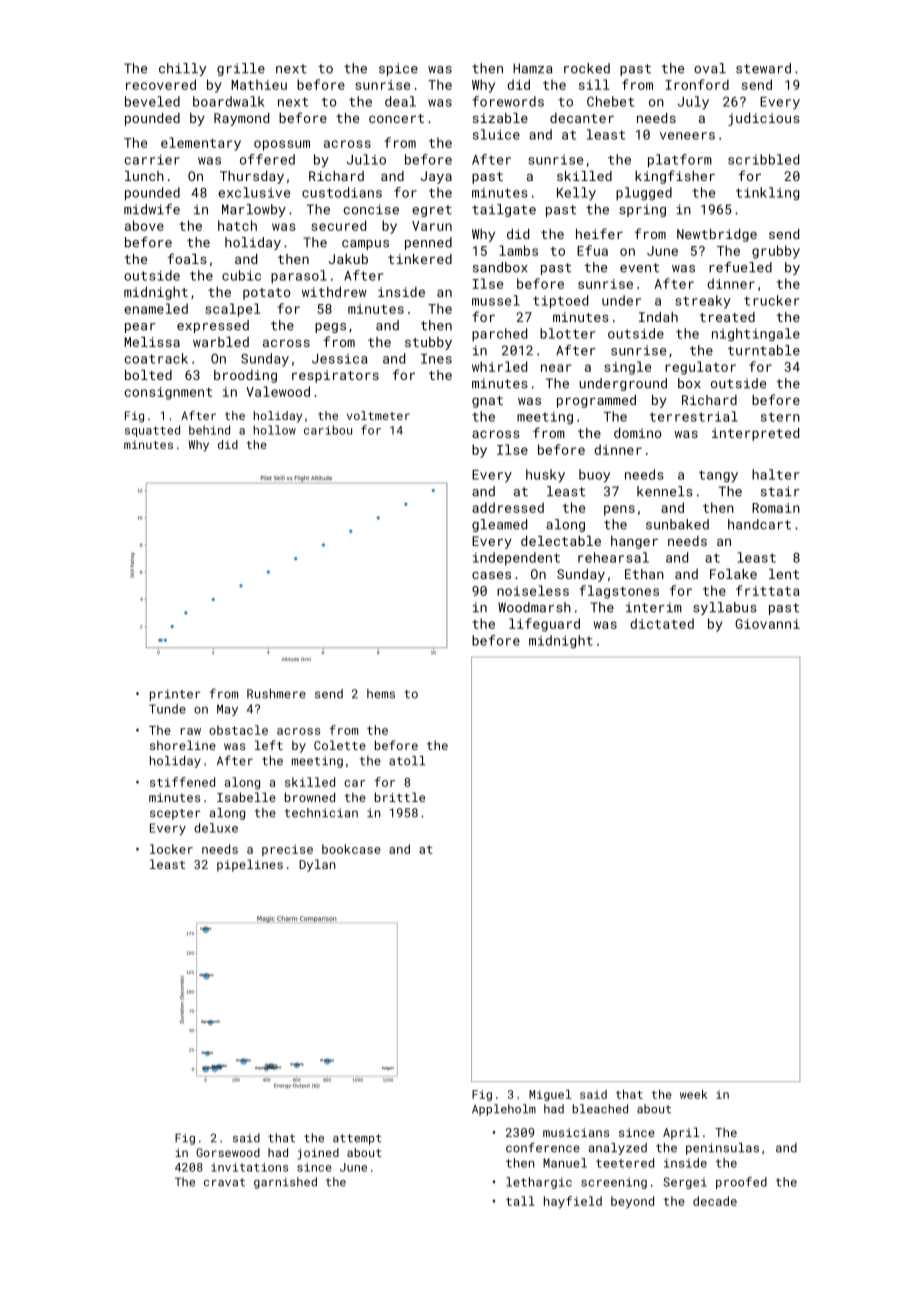  I want to click on Dylan, so click(317, 865).
